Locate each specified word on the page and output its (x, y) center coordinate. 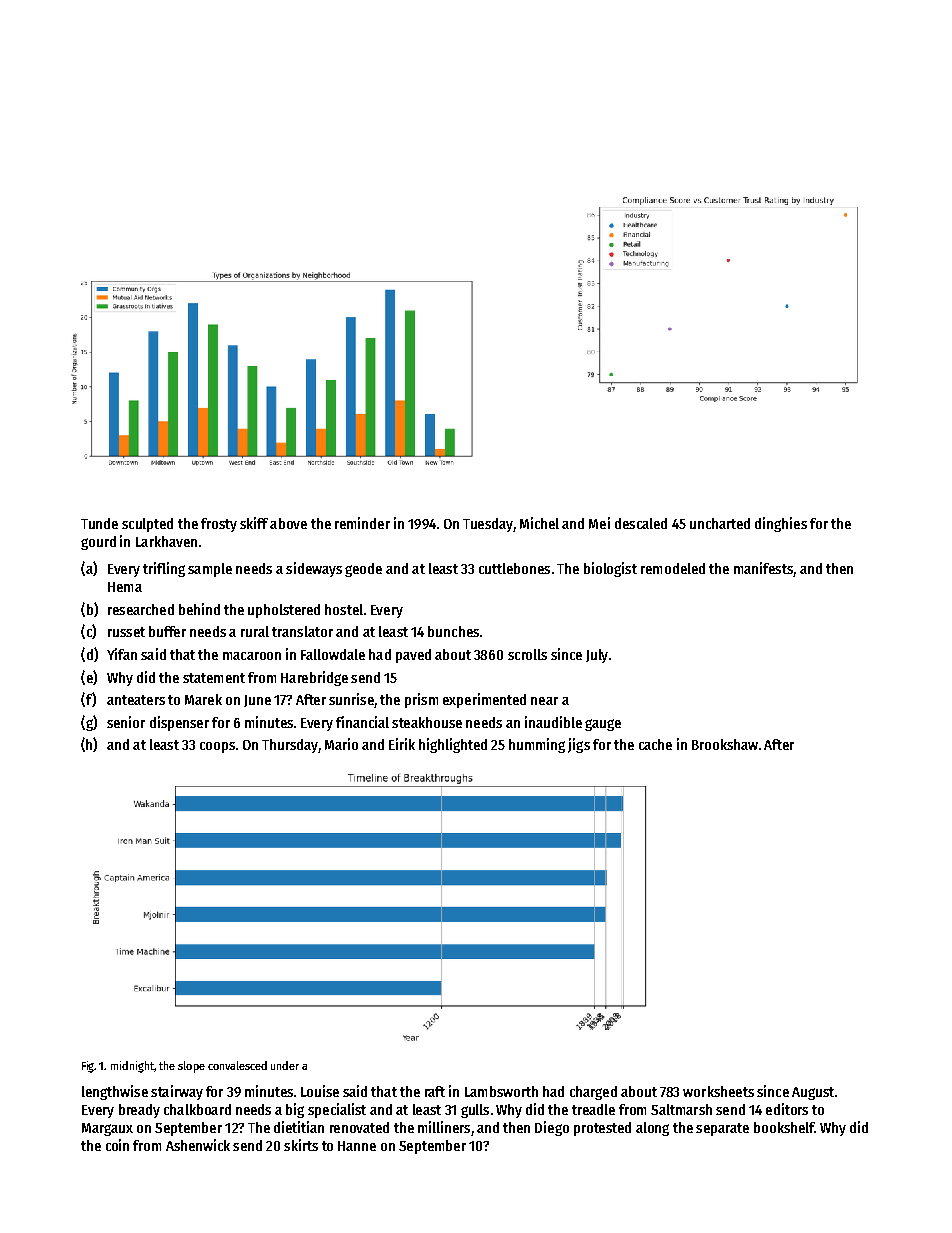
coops (217, 747)
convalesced (237, 1065)
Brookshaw (725, 744)
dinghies (781, 524)
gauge (603, 725)
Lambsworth (501, 1091)
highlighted (453, 745)
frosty (219, 525)
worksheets (718, 1091)
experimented (484, 700)
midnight (132, 1067)
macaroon (252, 656)
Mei (599, 523)
